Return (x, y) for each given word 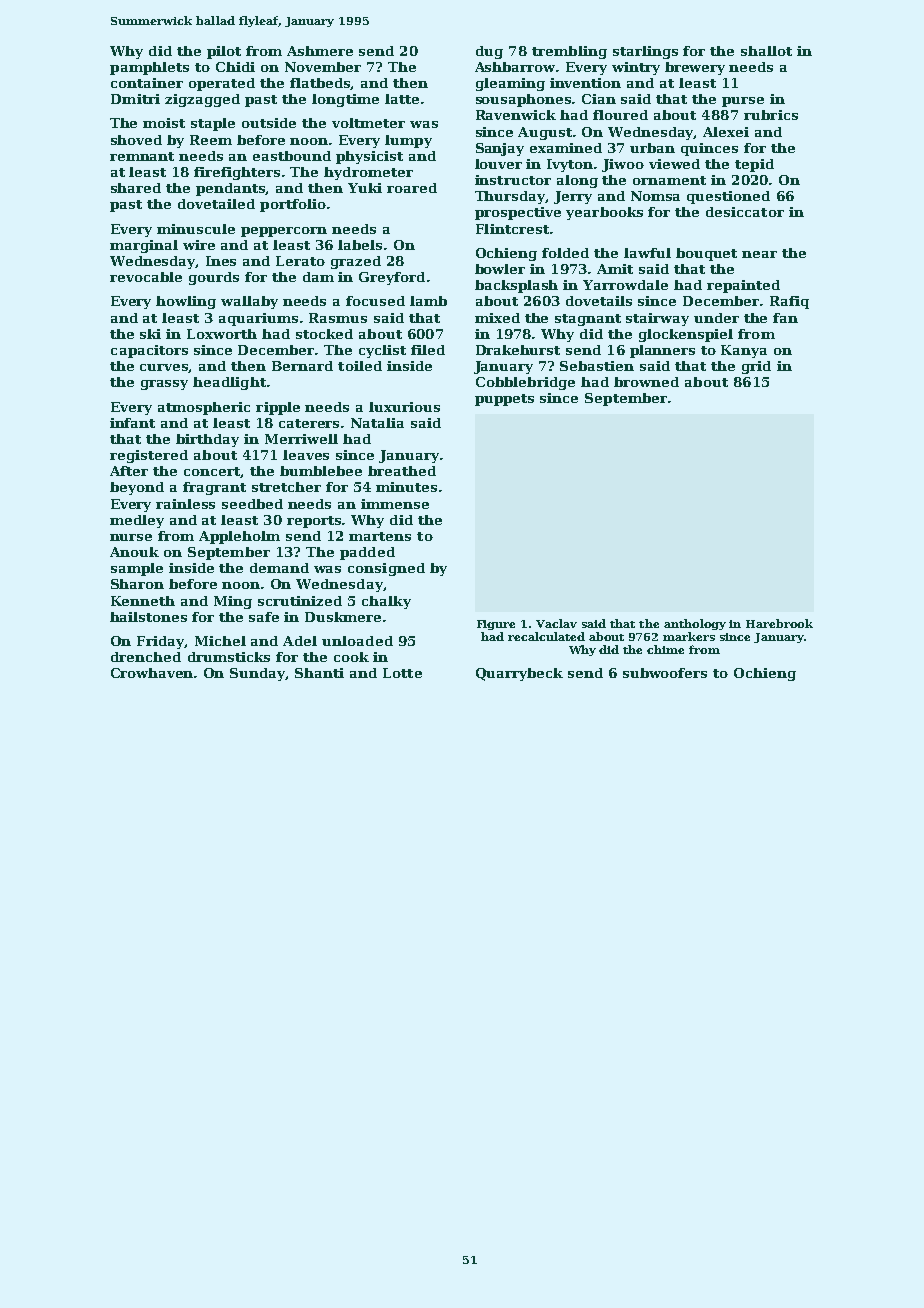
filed (428, 350)
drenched (146, 657)
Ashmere (320, 51)
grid (756, 367)
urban (652, 148)
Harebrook (779, 623)
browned (646, 382)
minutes (406, 487)
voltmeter (368, 123)
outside (269, 123)
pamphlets (149, 68)
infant (132, 423)
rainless (185, 504)
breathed (402, 471)
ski (150, 334)
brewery (695, 68)
